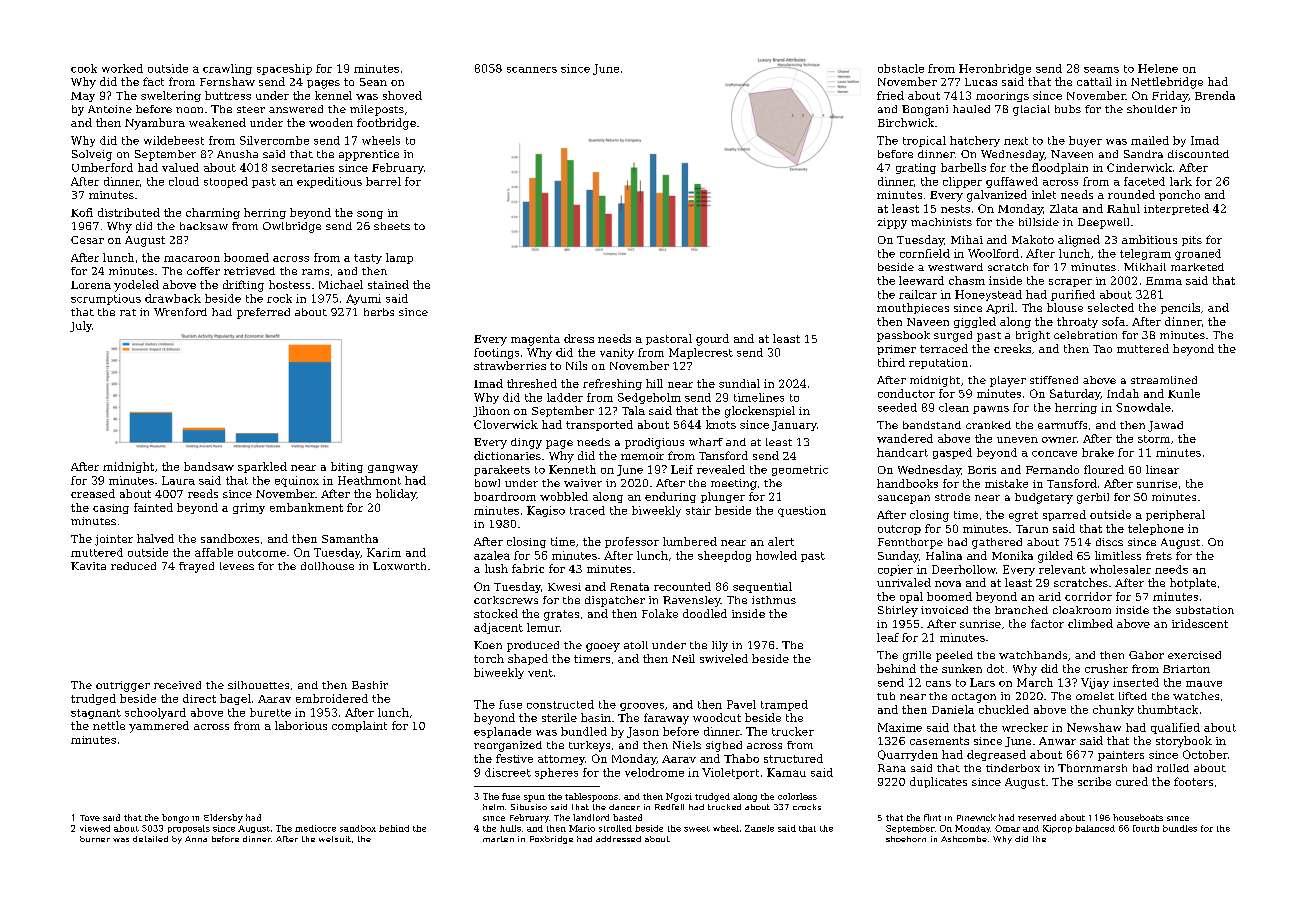 The image size is (1308, 924). Describe the element at coordinates (963, 167) in the screenshot. I see `barbells` at that location.
